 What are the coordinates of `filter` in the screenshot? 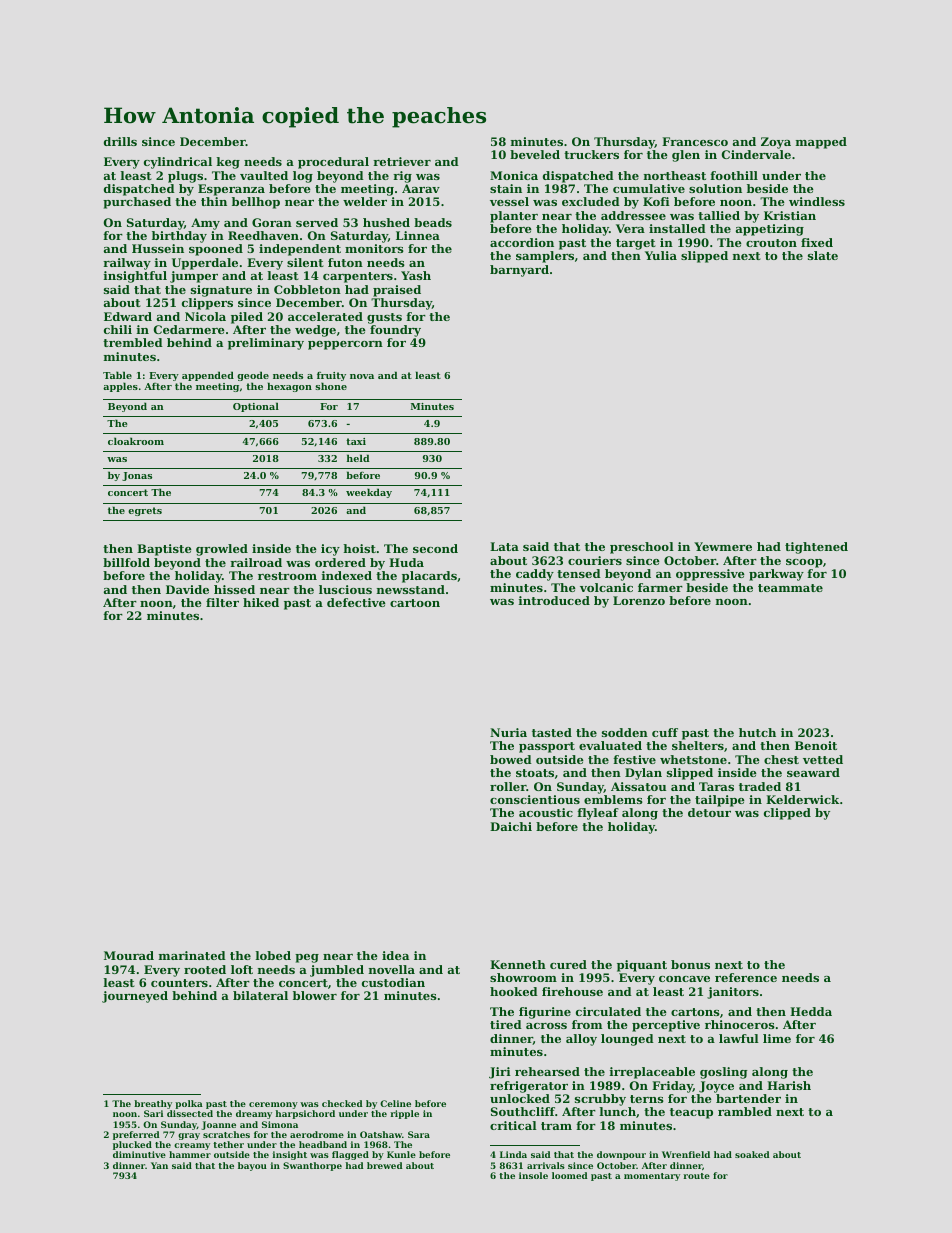 It's located at (222, 602).
